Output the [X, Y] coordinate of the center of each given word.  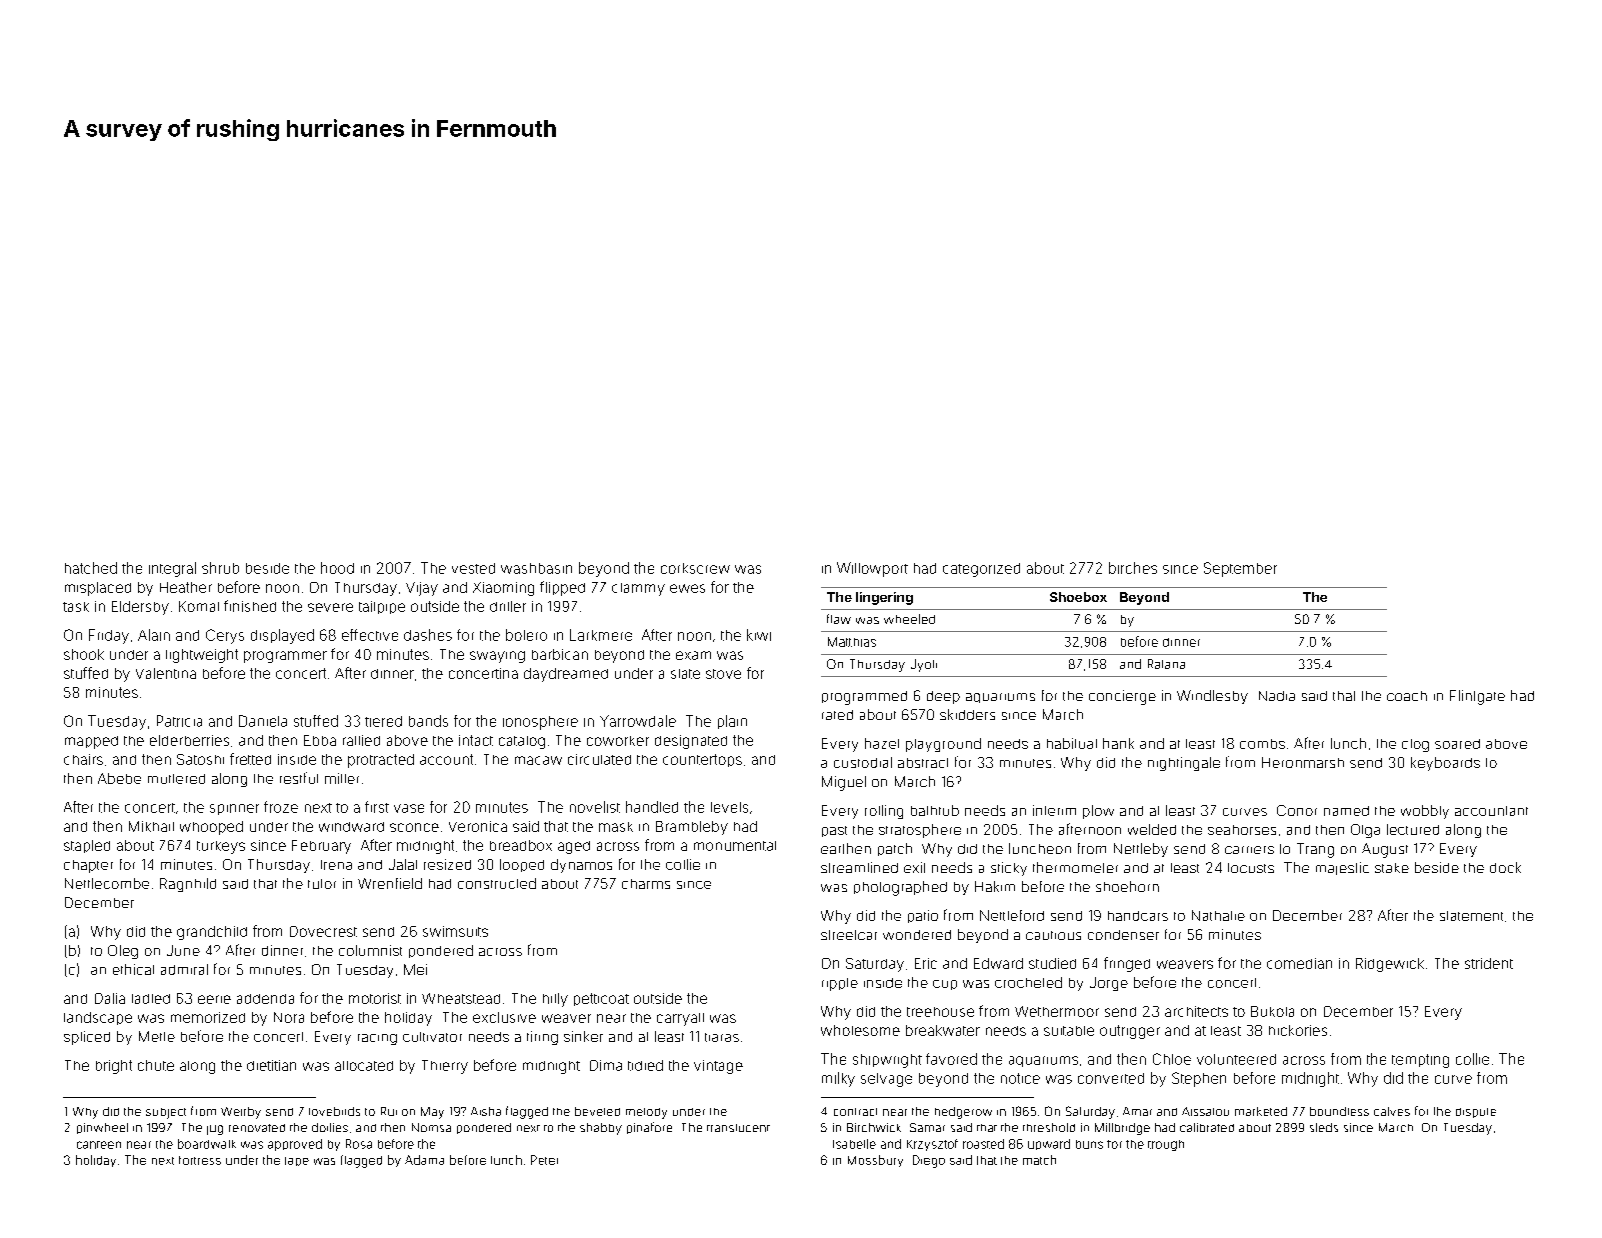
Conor [1297, 810]
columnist [370, 950]
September [1240, 569]
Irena [336, 865]
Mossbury [875, 1161]
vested [473, 568]
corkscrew [695, 568]
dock [1505, 867]
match [1039, 1160]
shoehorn [1127, 886]
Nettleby [1141, 850]
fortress [200, 1160]
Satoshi [200, 759]
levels [729, 807]
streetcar [849, 935]
